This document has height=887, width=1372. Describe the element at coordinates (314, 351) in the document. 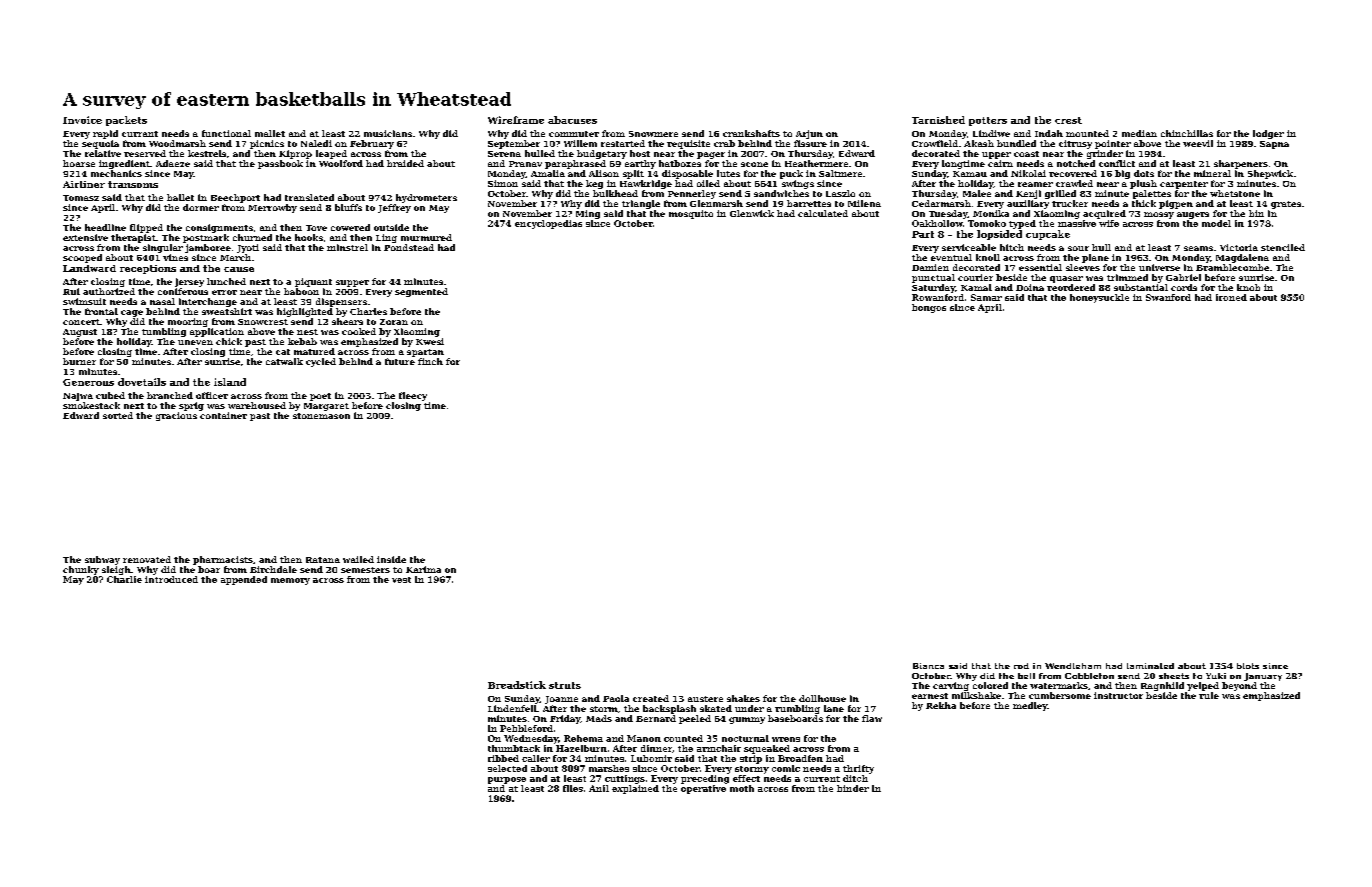

I see `matured` at that location.
